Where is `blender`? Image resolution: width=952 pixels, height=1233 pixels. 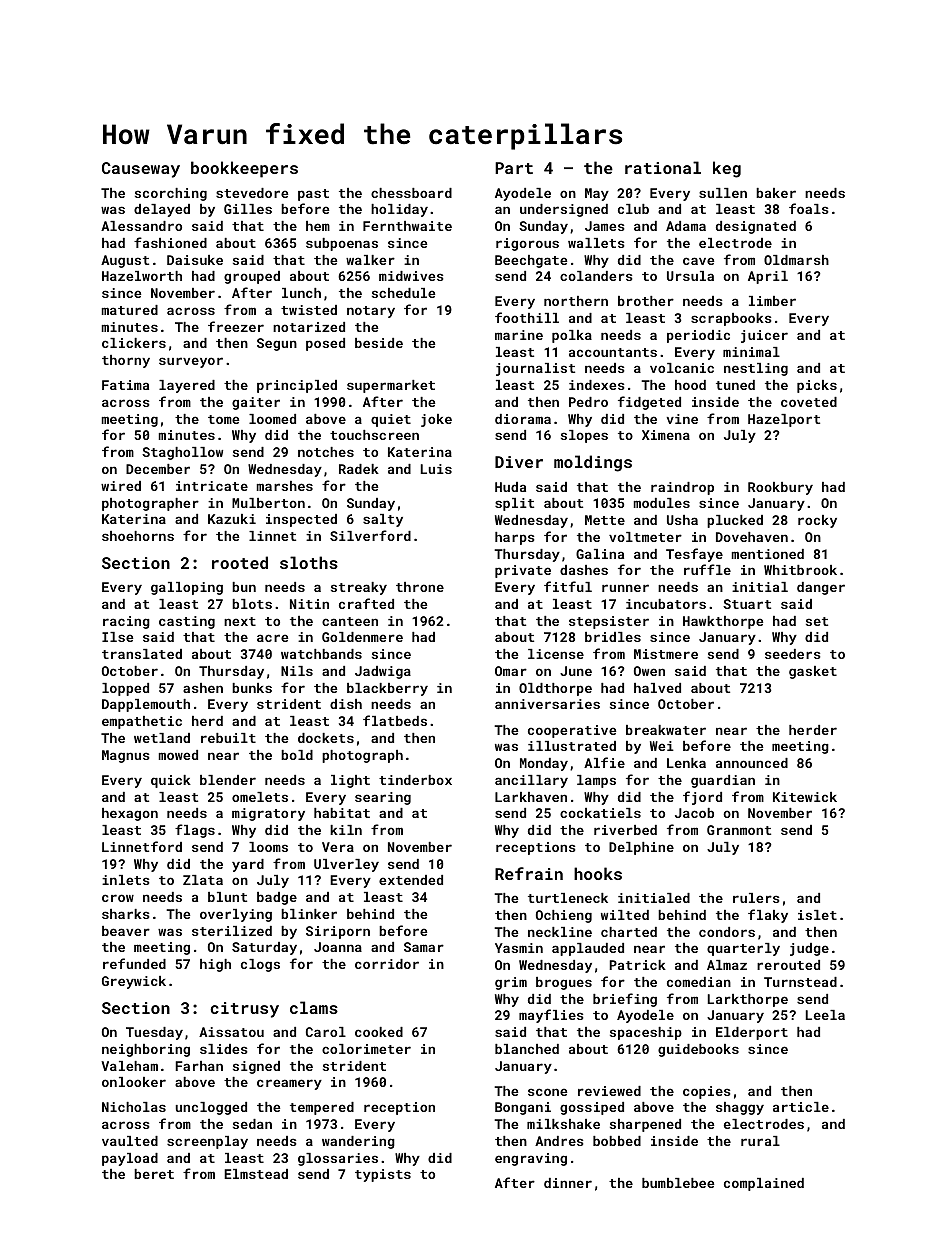
blender is located at coordinates (228, 780).
